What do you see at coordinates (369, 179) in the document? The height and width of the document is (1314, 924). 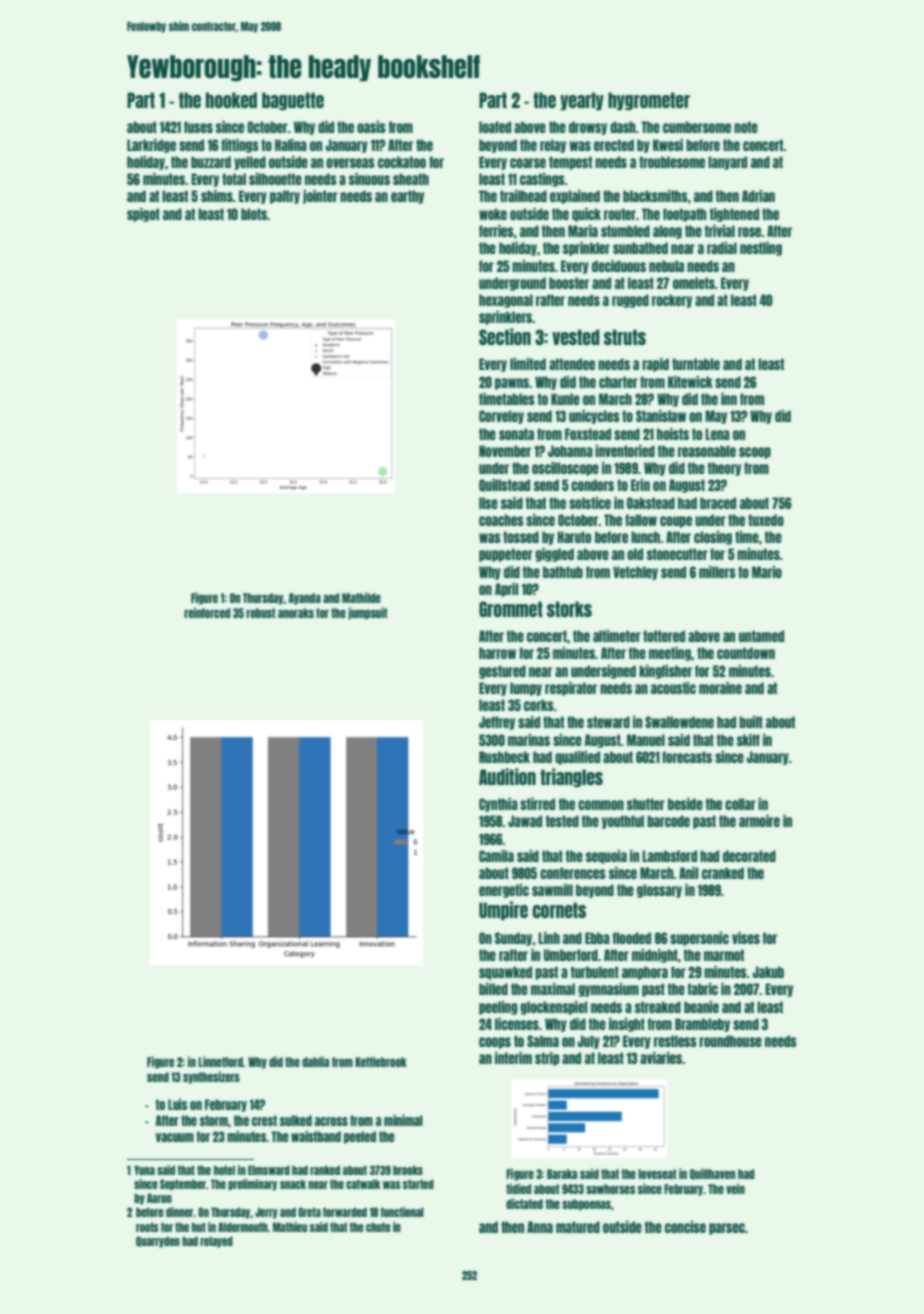 I see `sinuous` at bounding box center [369, 179].
